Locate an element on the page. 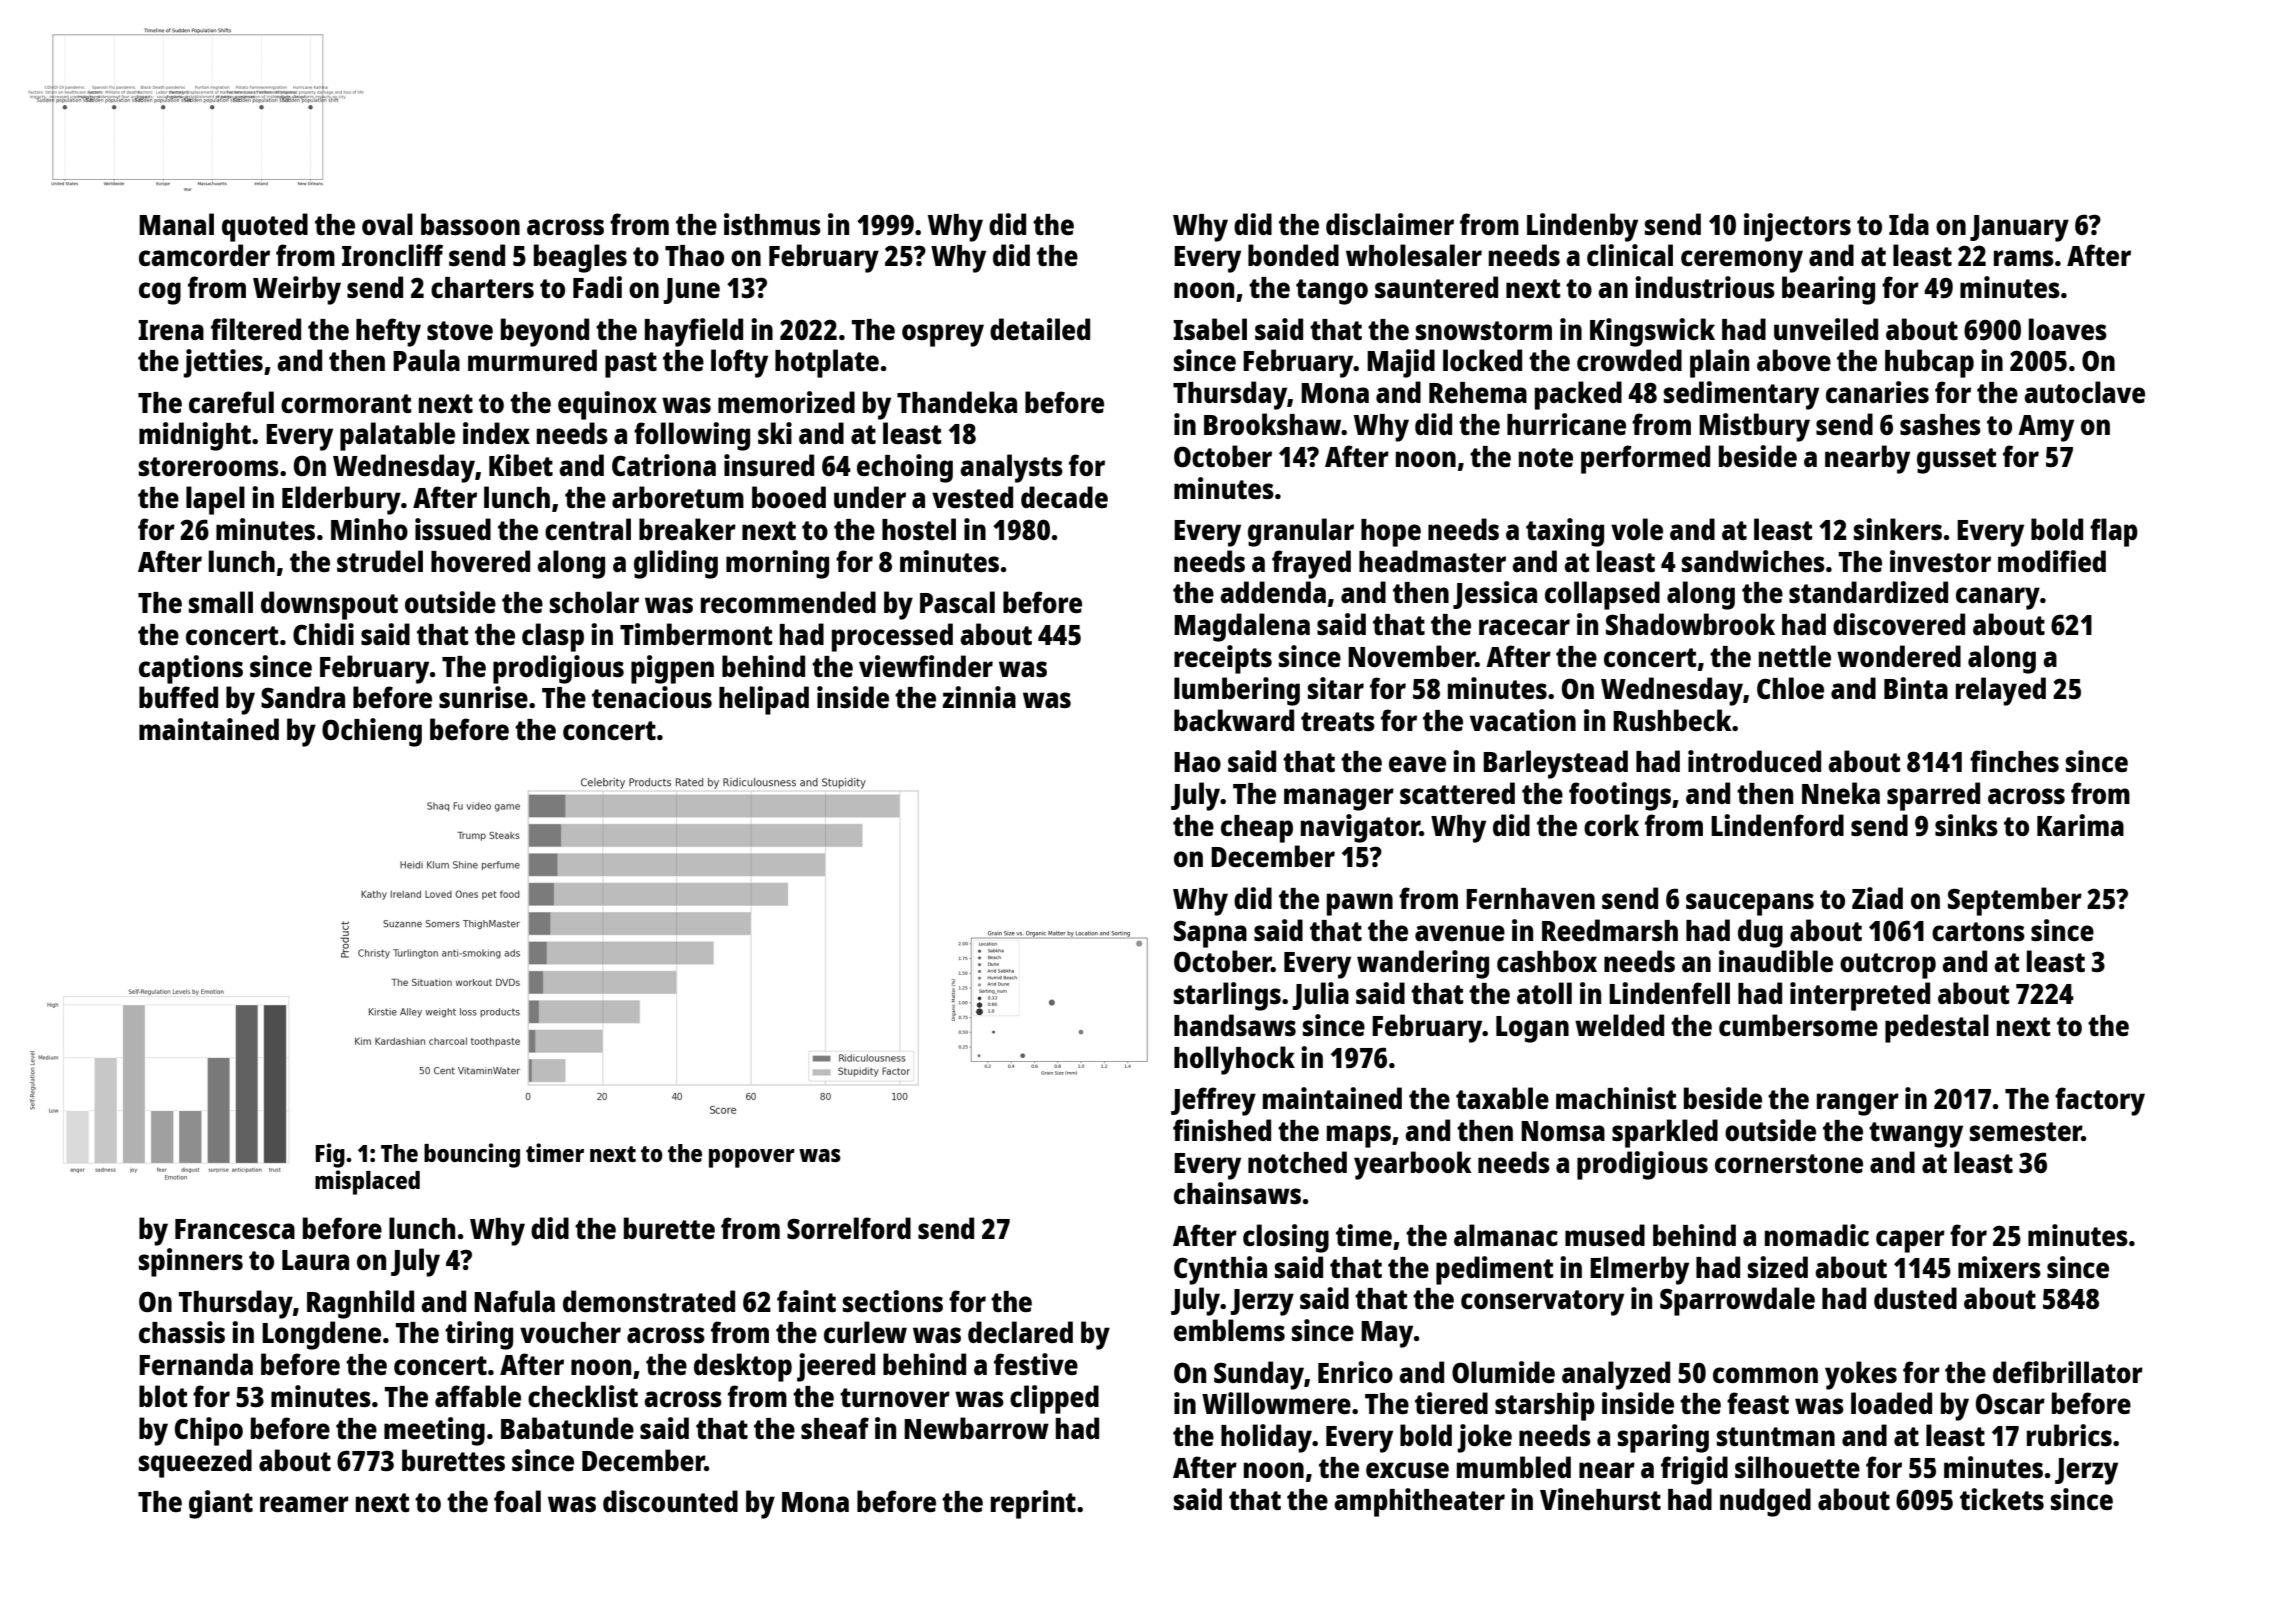 The image size is (2292, 1620). cornerstone is located at coordinates (1789, 1163).
